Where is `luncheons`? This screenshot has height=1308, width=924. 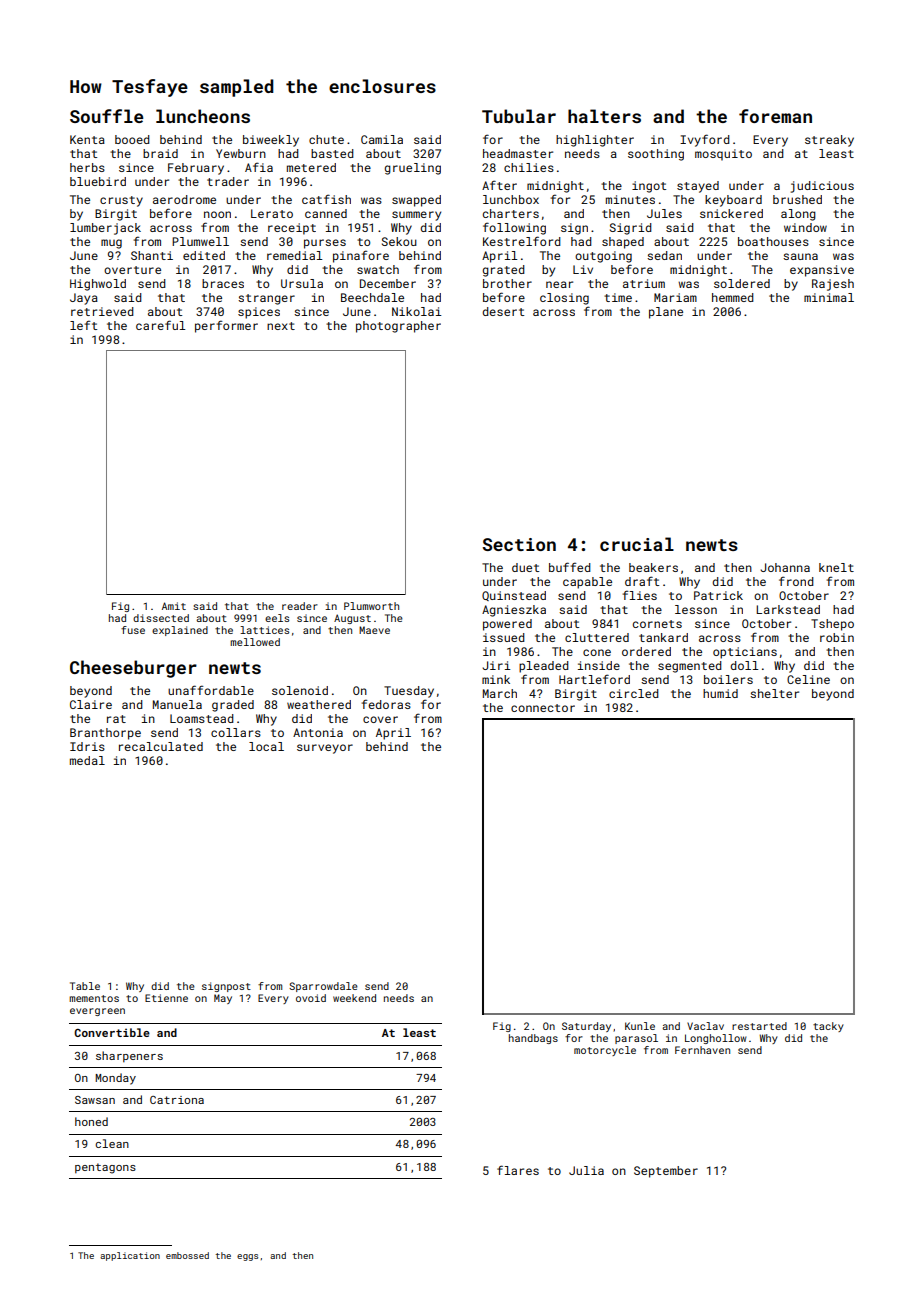 luncheons is located at coordinates (203, 116).
